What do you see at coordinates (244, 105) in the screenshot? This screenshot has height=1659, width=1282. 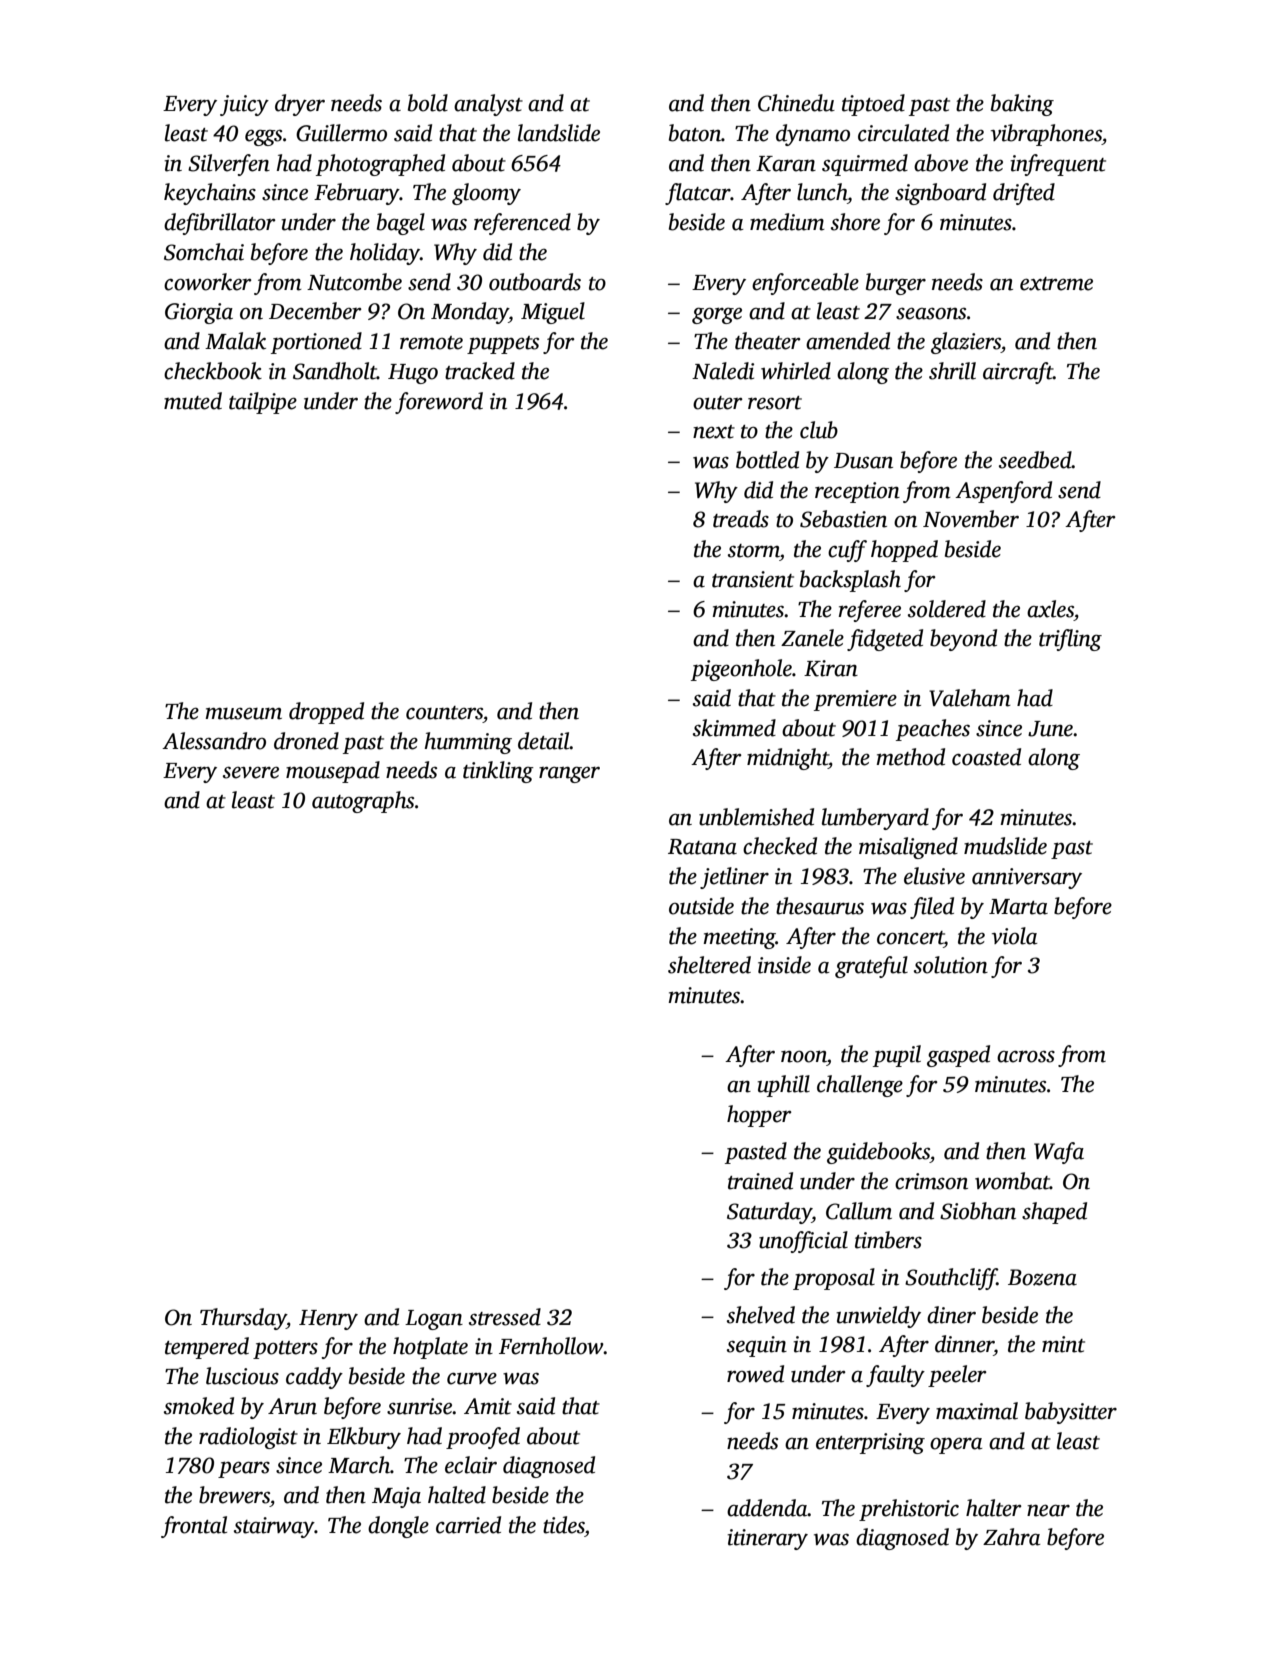 I see `juicy` at bounding box center [244, 105].
